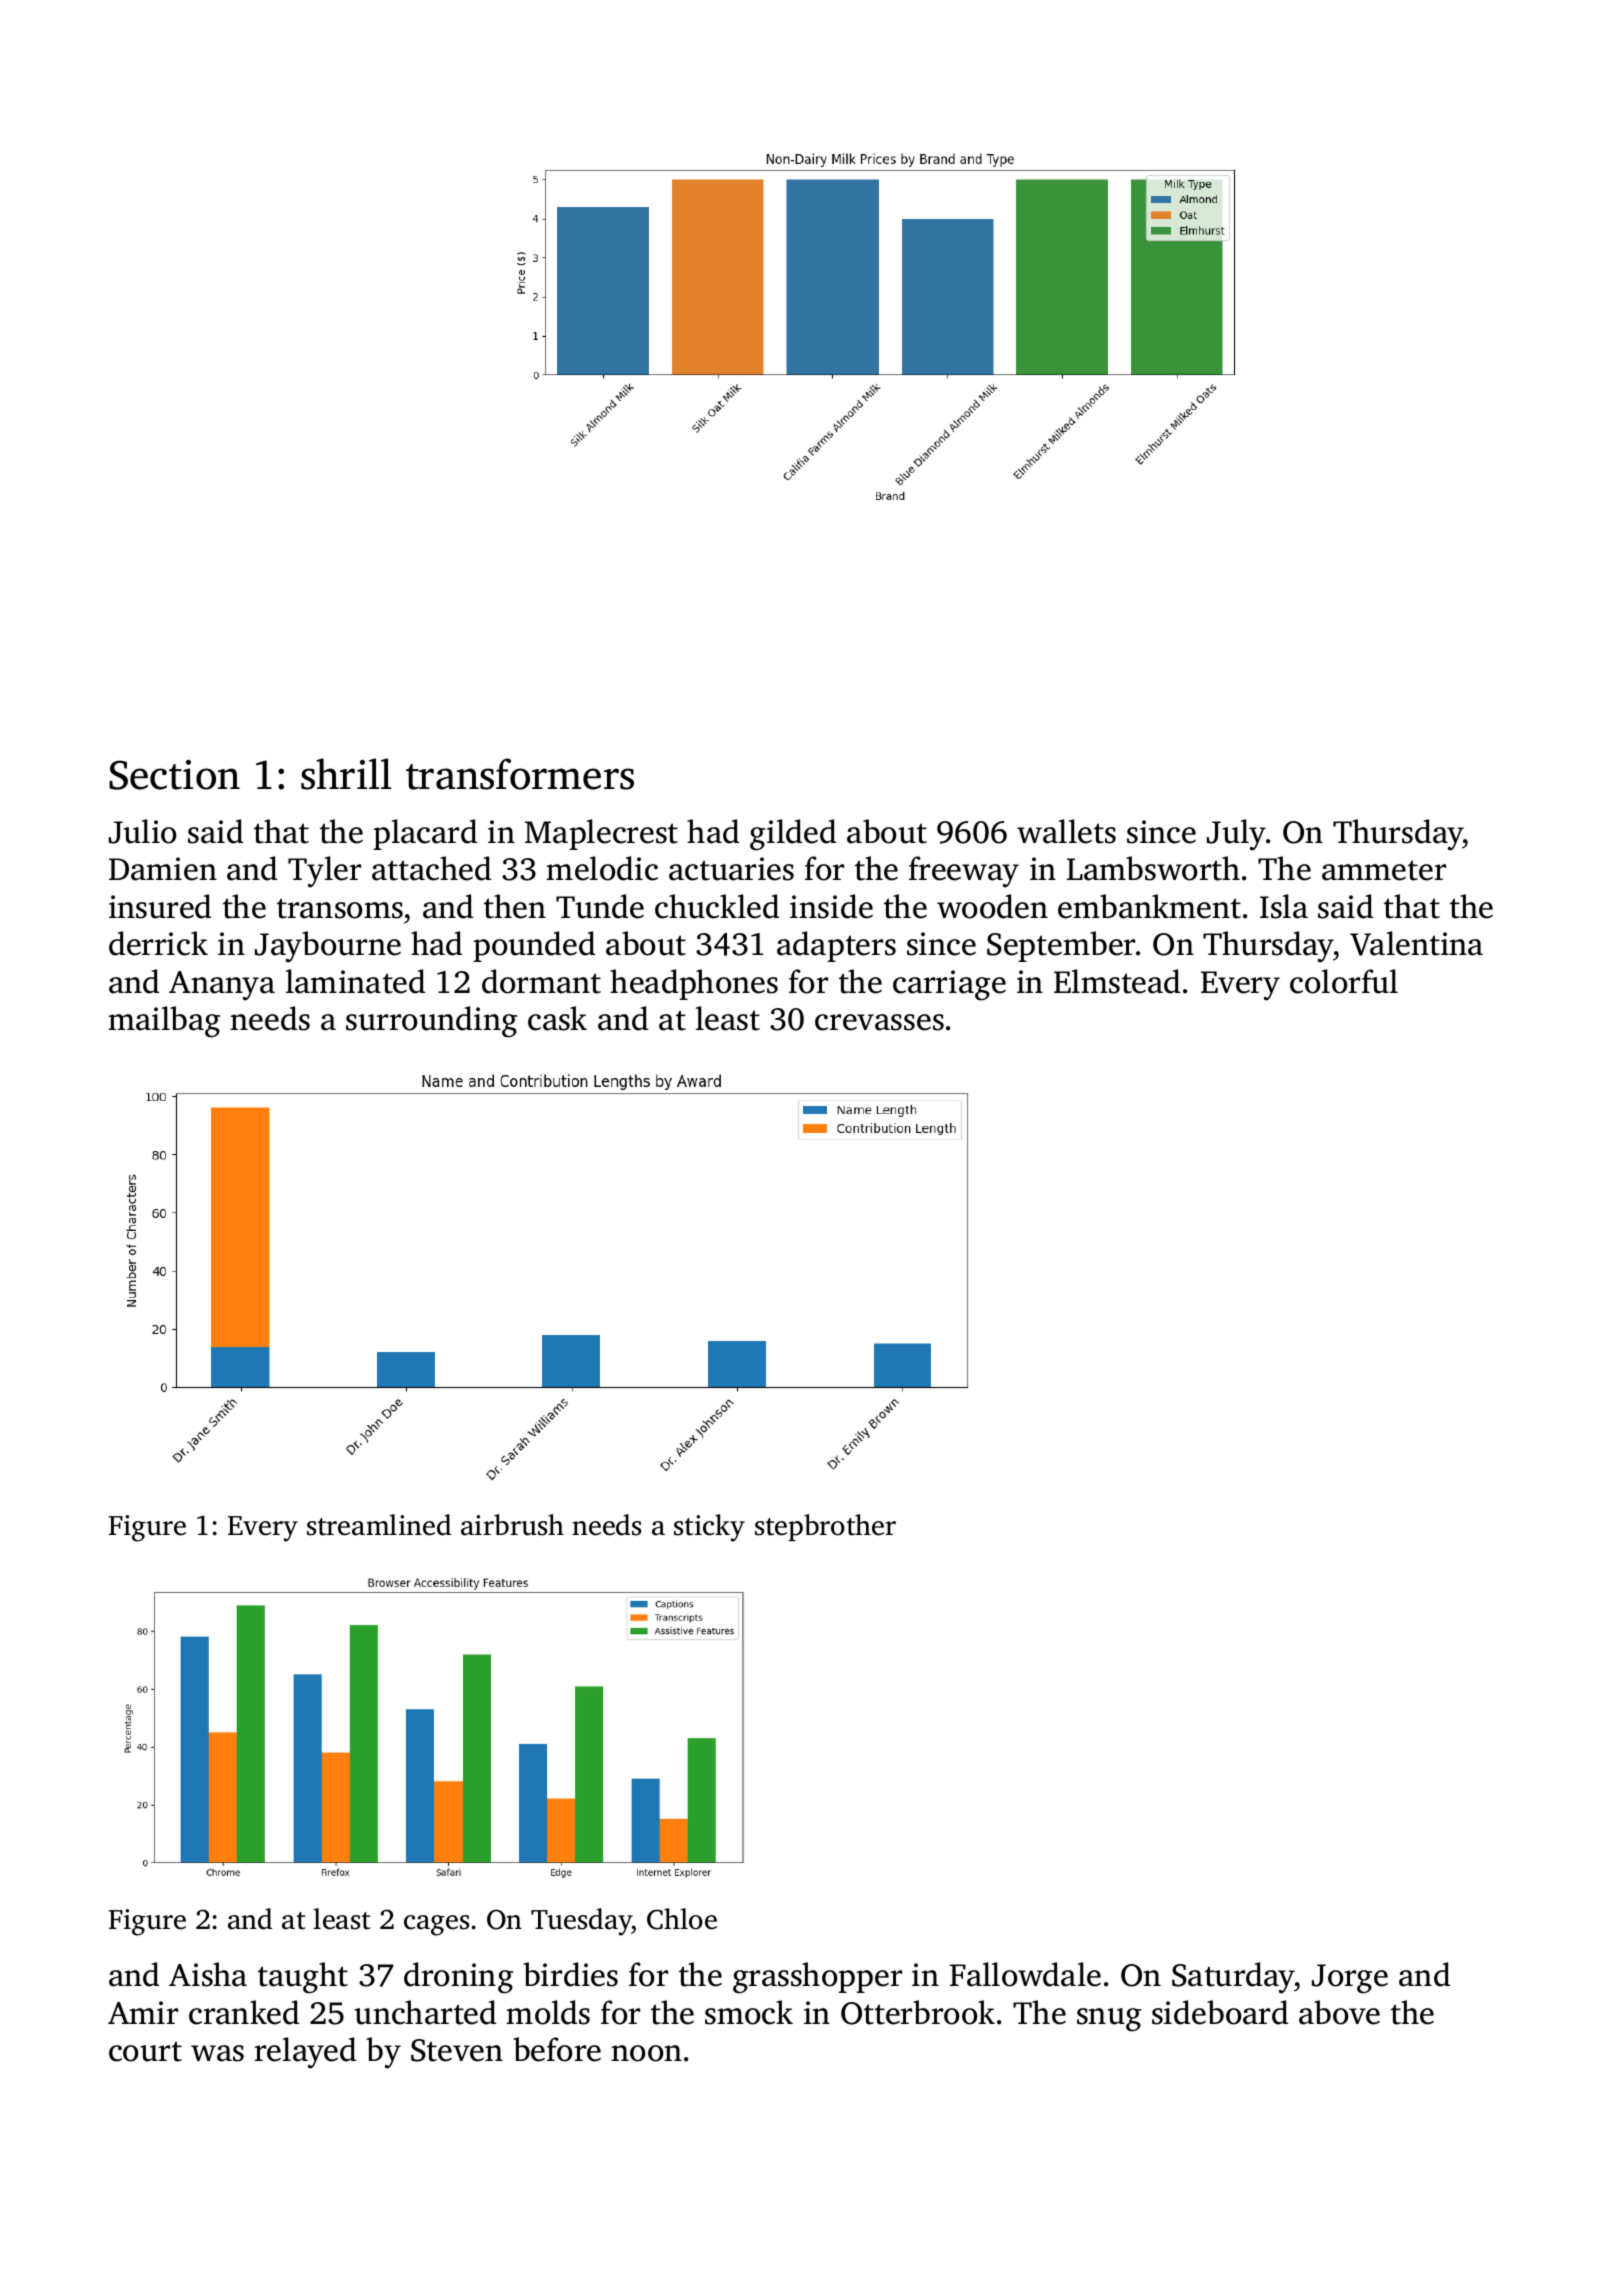  Describe the element at coordinates (825, 1527) in the screenshot. I see `stepbrother` at that location.
